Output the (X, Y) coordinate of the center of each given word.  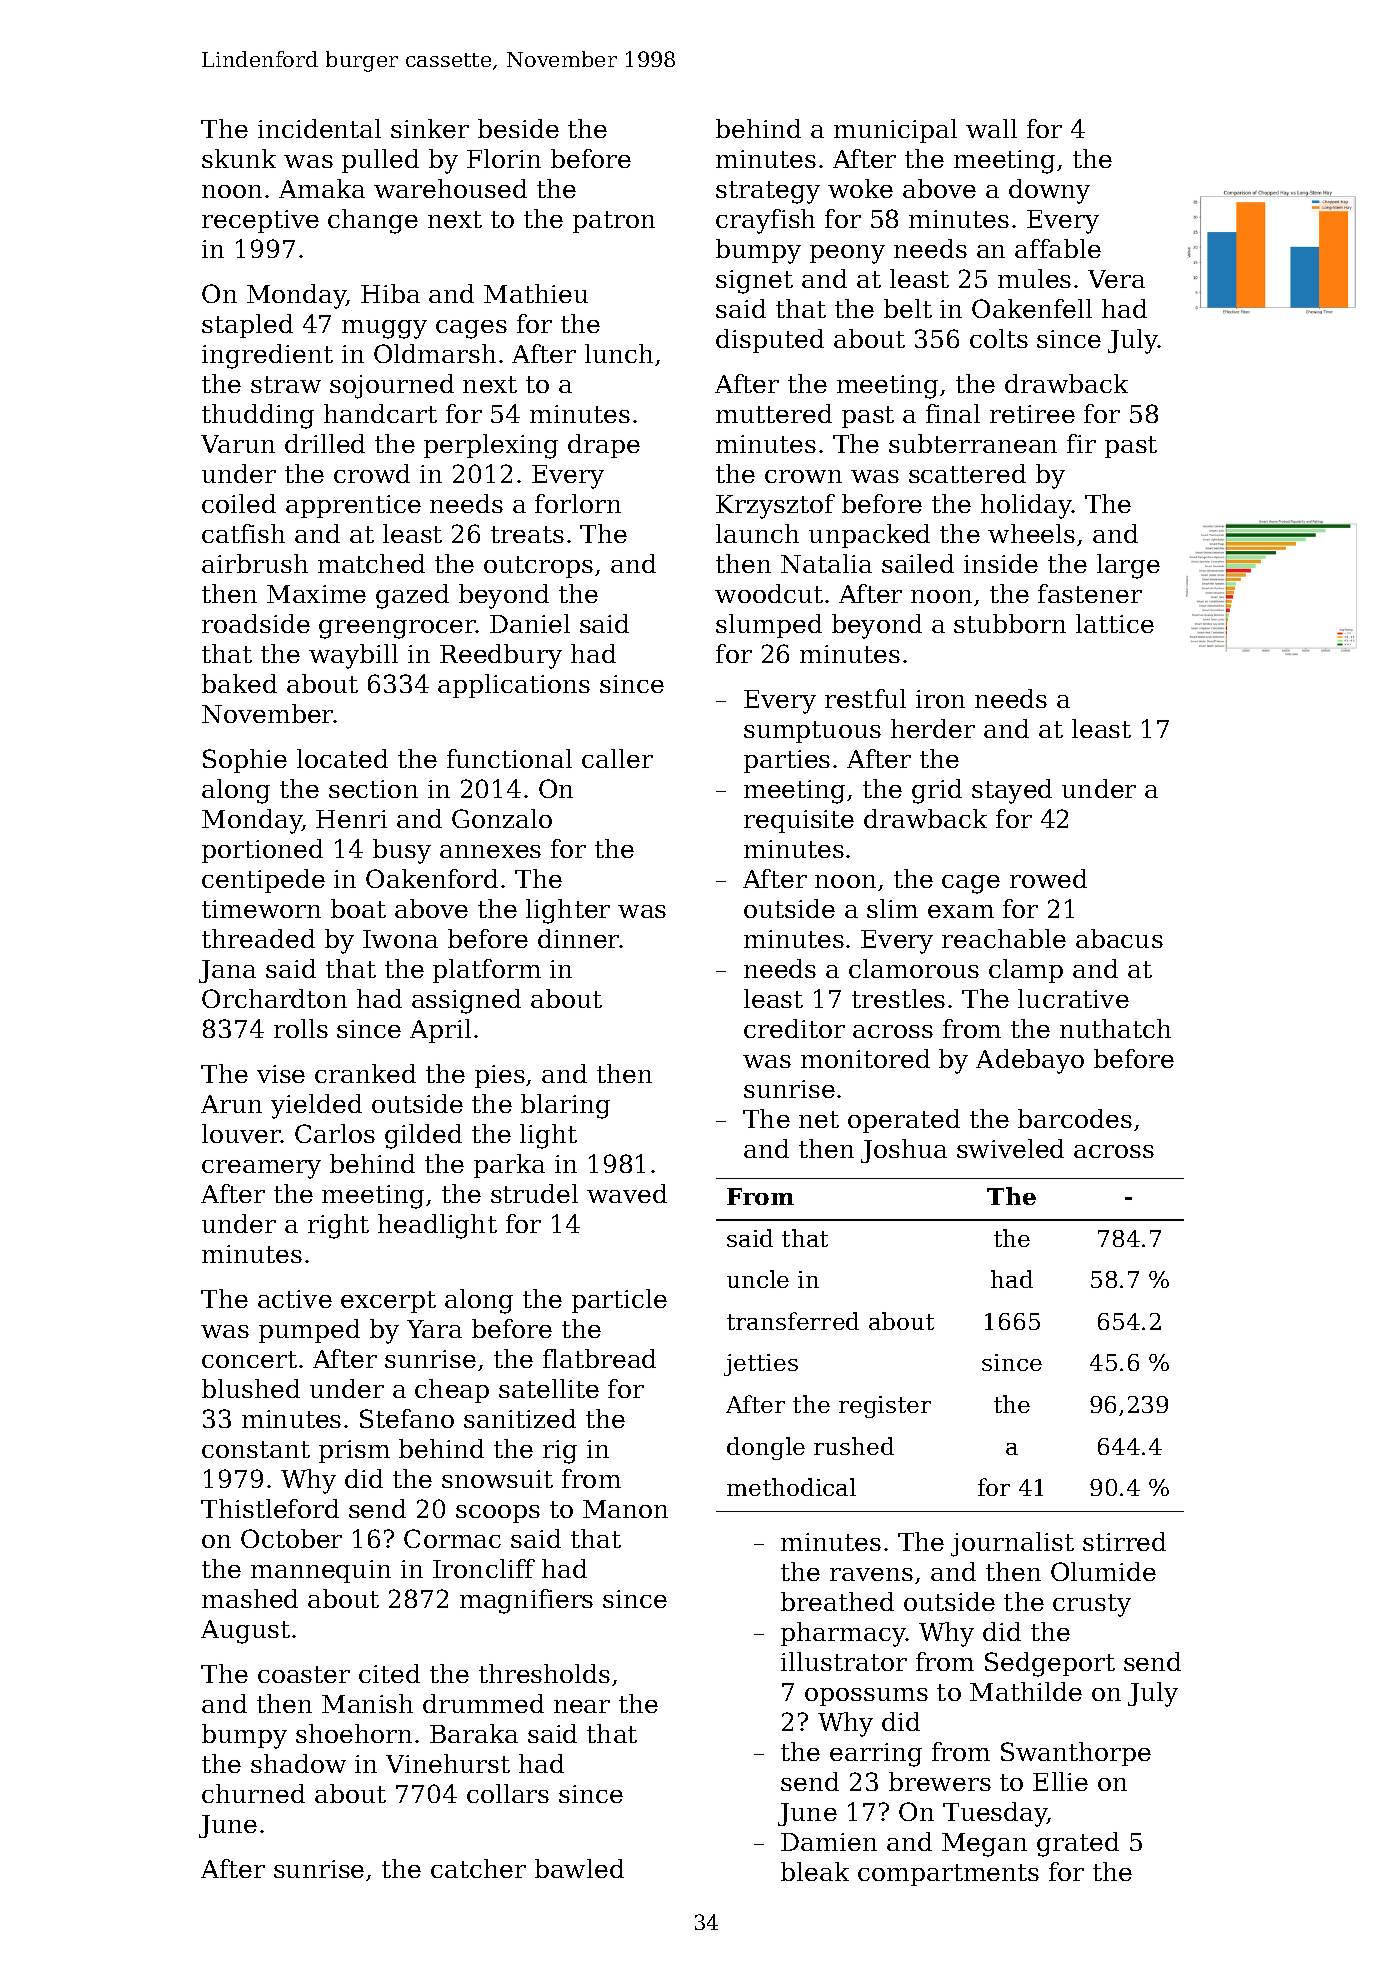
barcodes (1075, 1118)
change (373, 221)
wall (991, 128)
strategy (768, 192)
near (582, 1706)
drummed (483, 1703)
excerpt (388, 1302)
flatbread (599, 1358)
